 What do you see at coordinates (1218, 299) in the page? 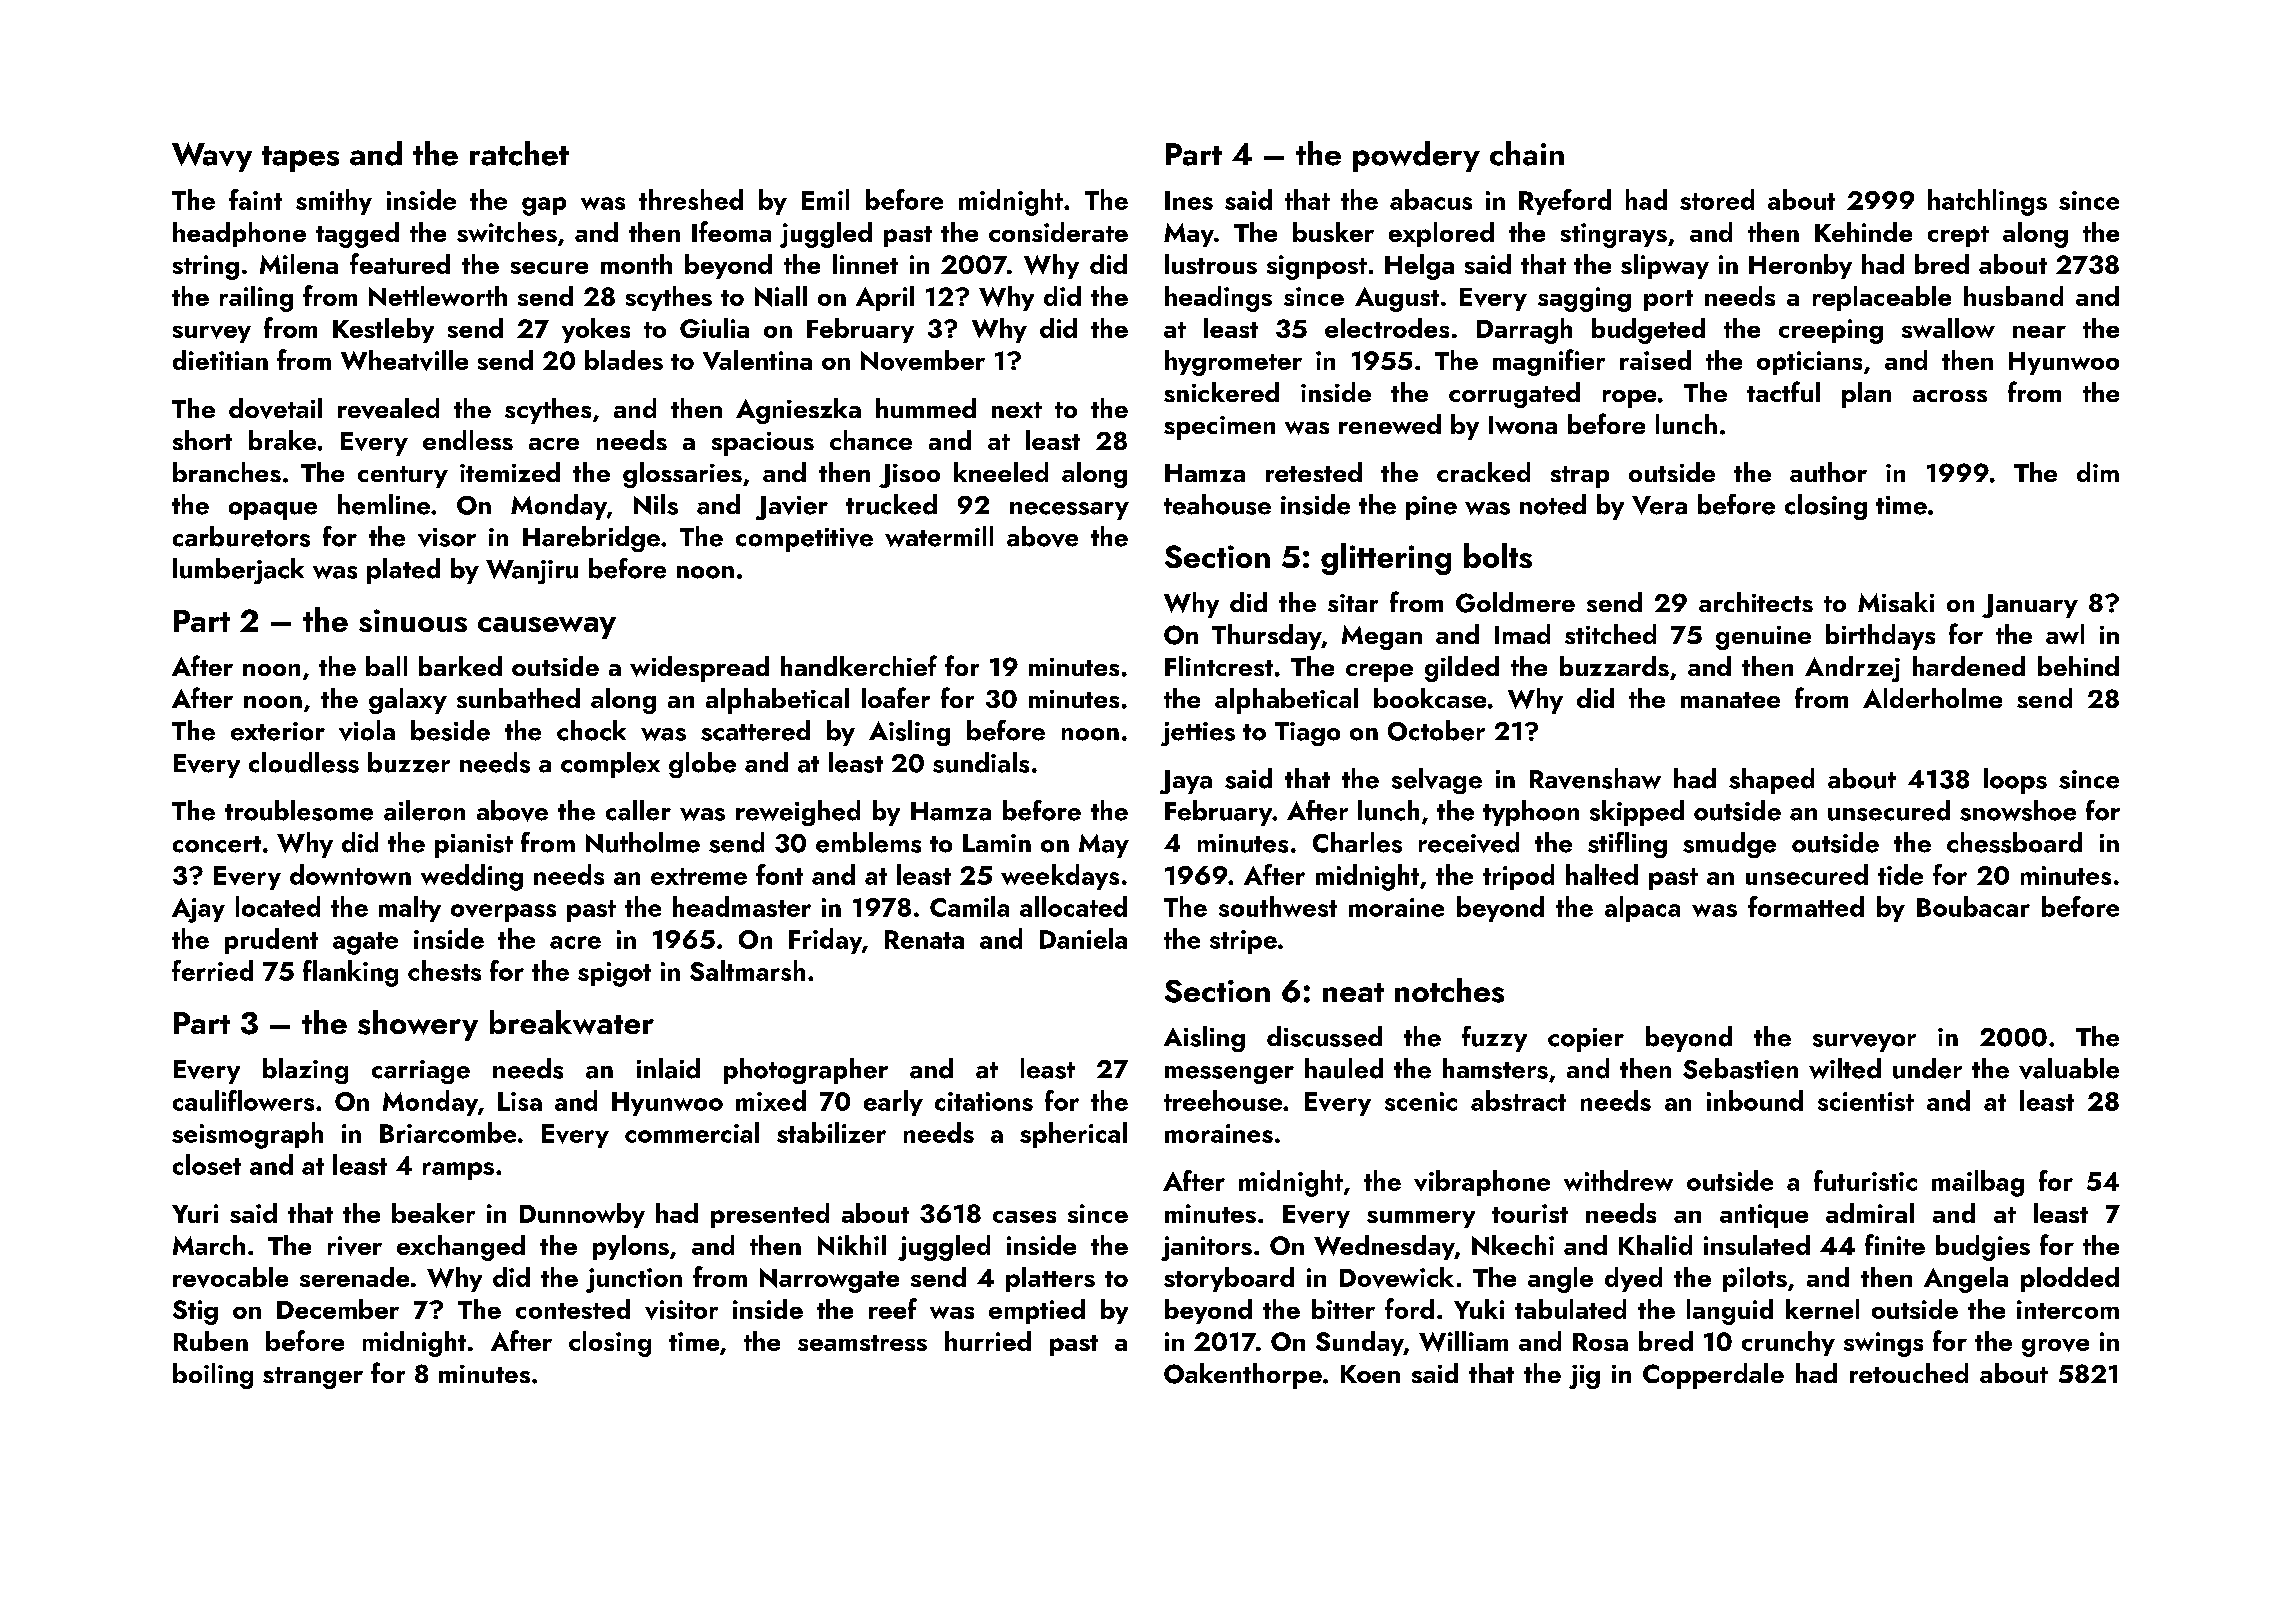
I see `headings` at bounding box center [1218, 299].
